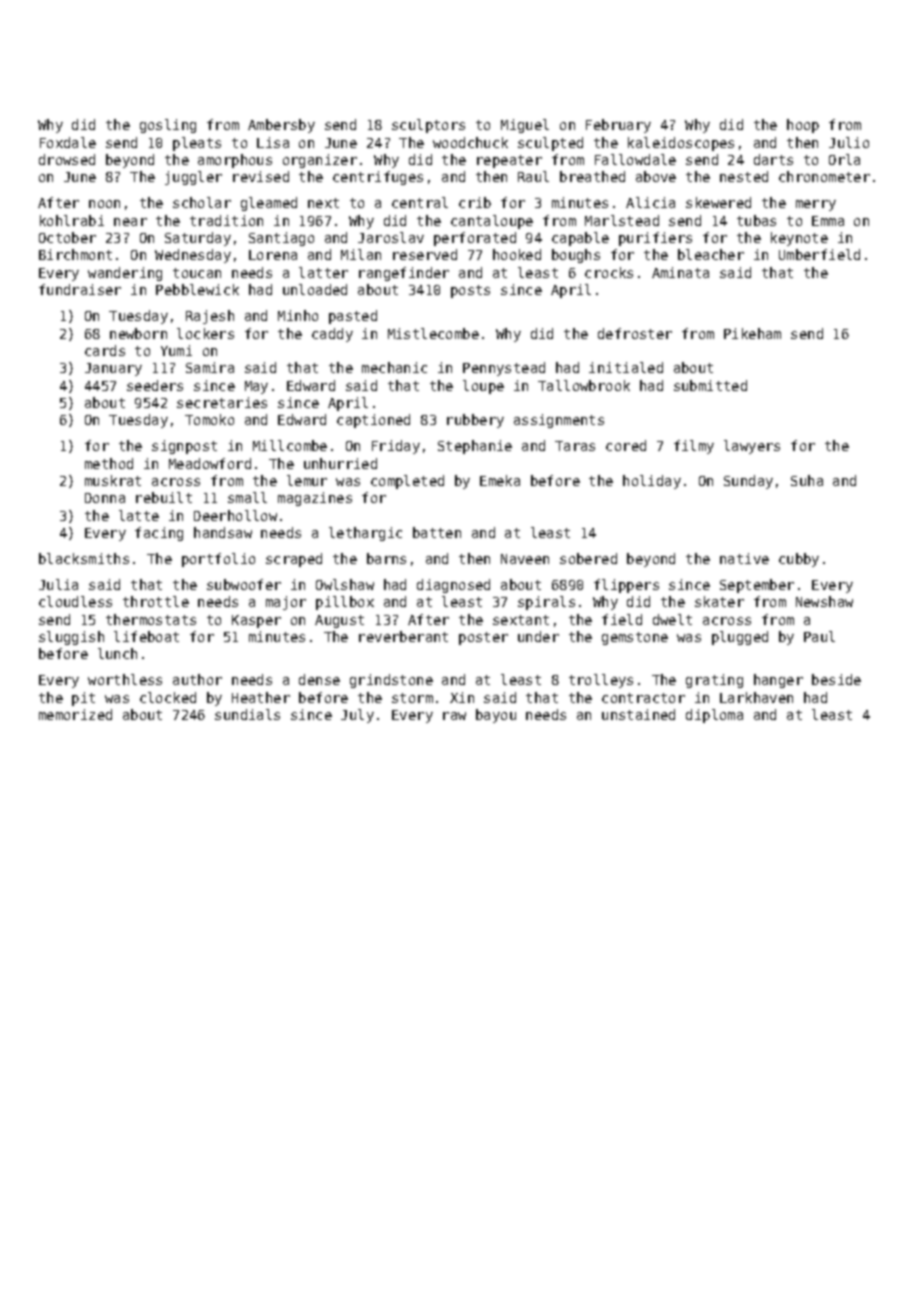 This screenshot has height=1308, width=924. What do you see at coordinates (67, 237) in the screenshot?
I see `October` at bounding box center [67, 237].
